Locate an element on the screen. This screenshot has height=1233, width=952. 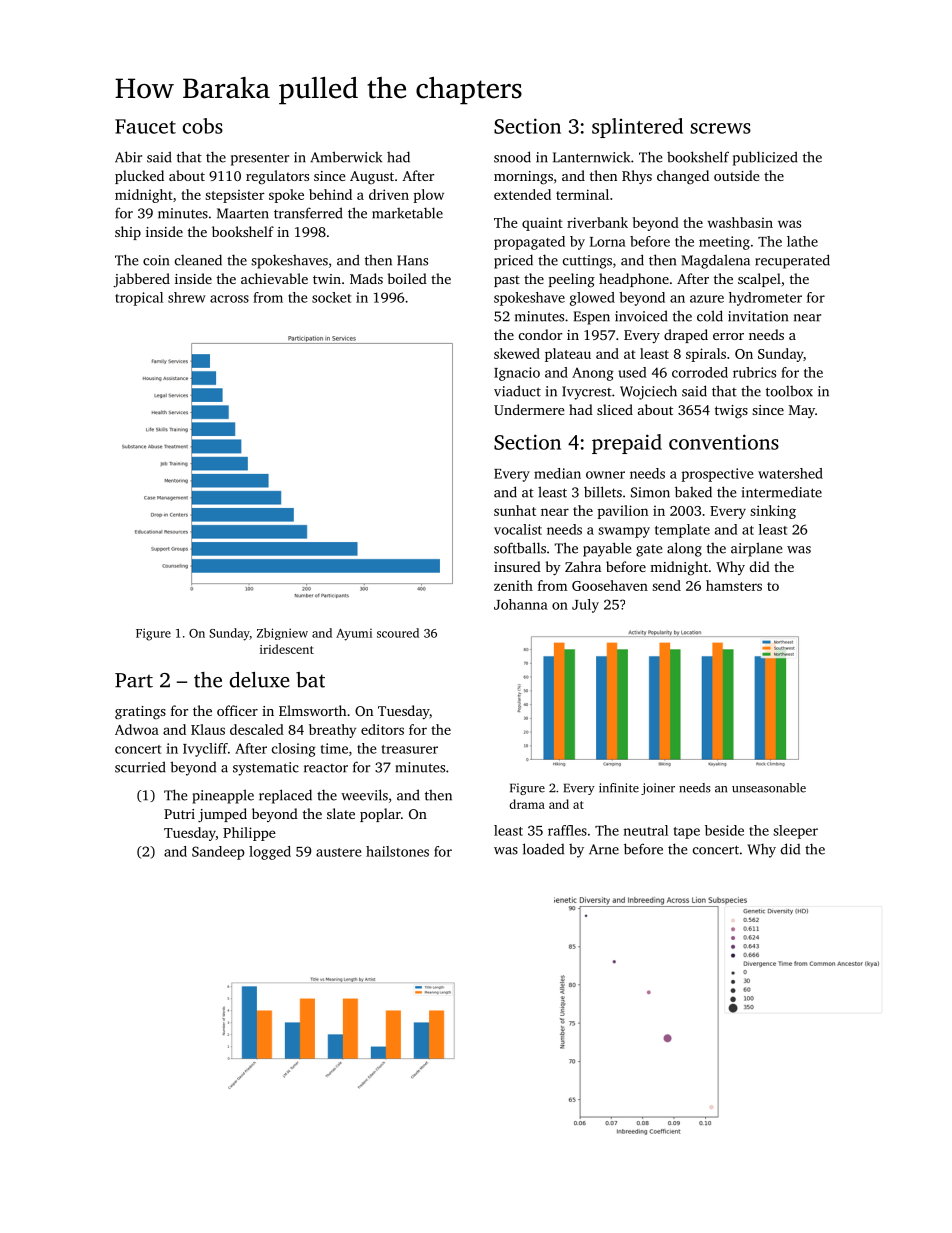
gratings is located at coordinates (140, 712).
